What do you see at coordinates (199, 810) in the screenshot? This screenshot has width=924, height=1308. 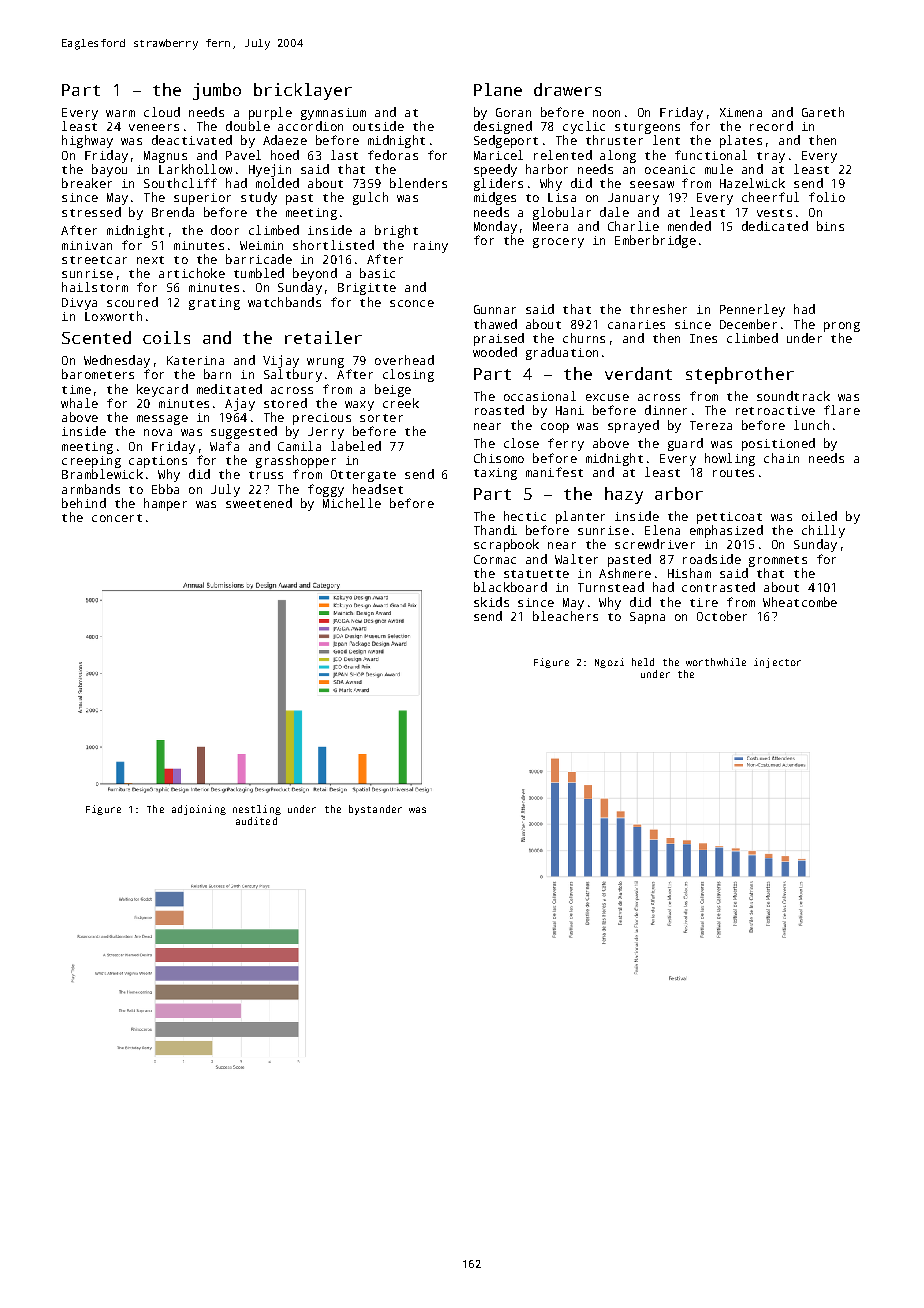 I see `adjoining` at bounding box center [199, 810].
